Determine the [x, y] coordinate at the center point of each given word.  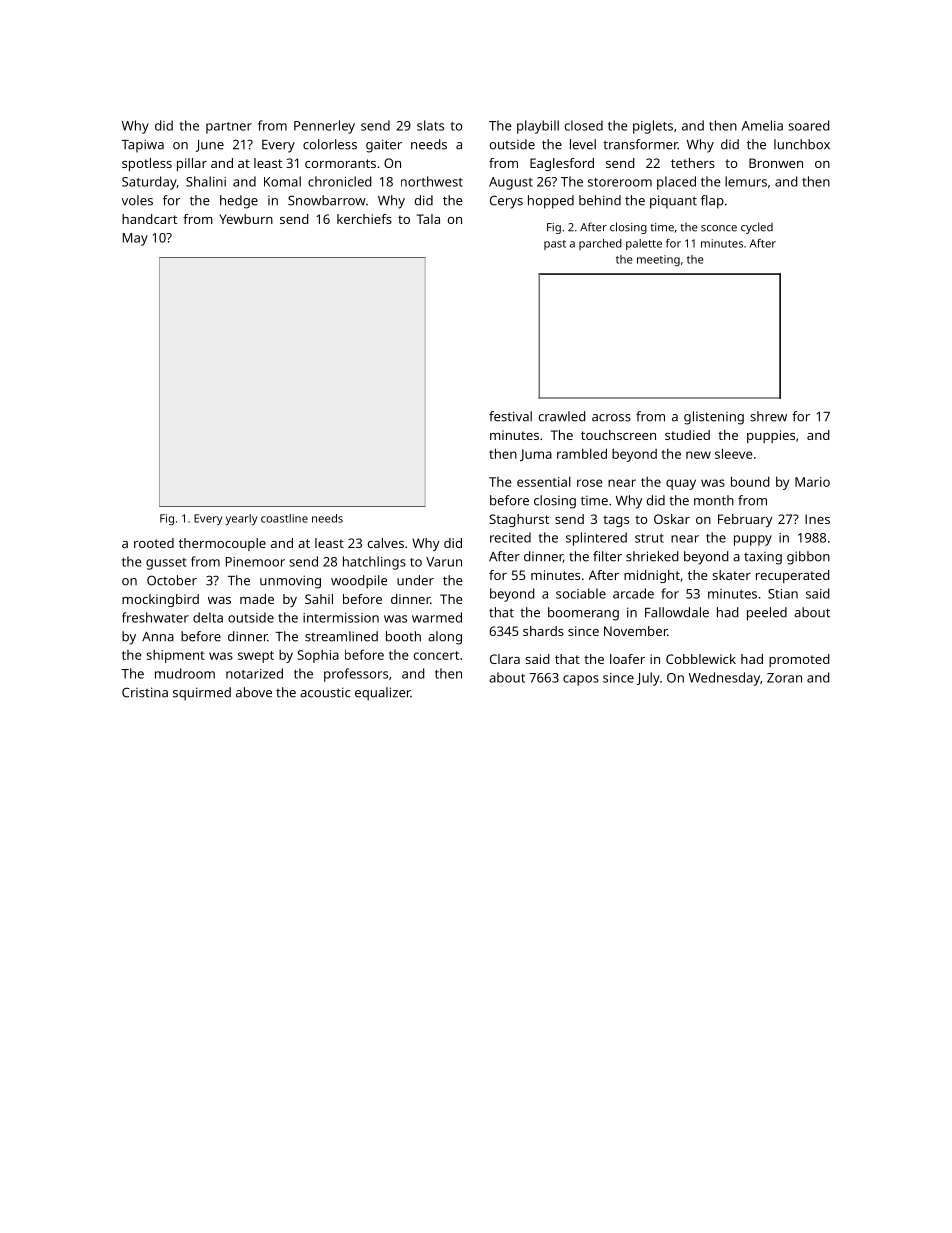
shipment [175, 656]
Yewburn [246, 219]
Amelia [762, 125]
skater [731, 575]
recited [510, 537]
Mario [812, 482]
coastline [284, 518]
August [511, 183]
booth [403, 636]
